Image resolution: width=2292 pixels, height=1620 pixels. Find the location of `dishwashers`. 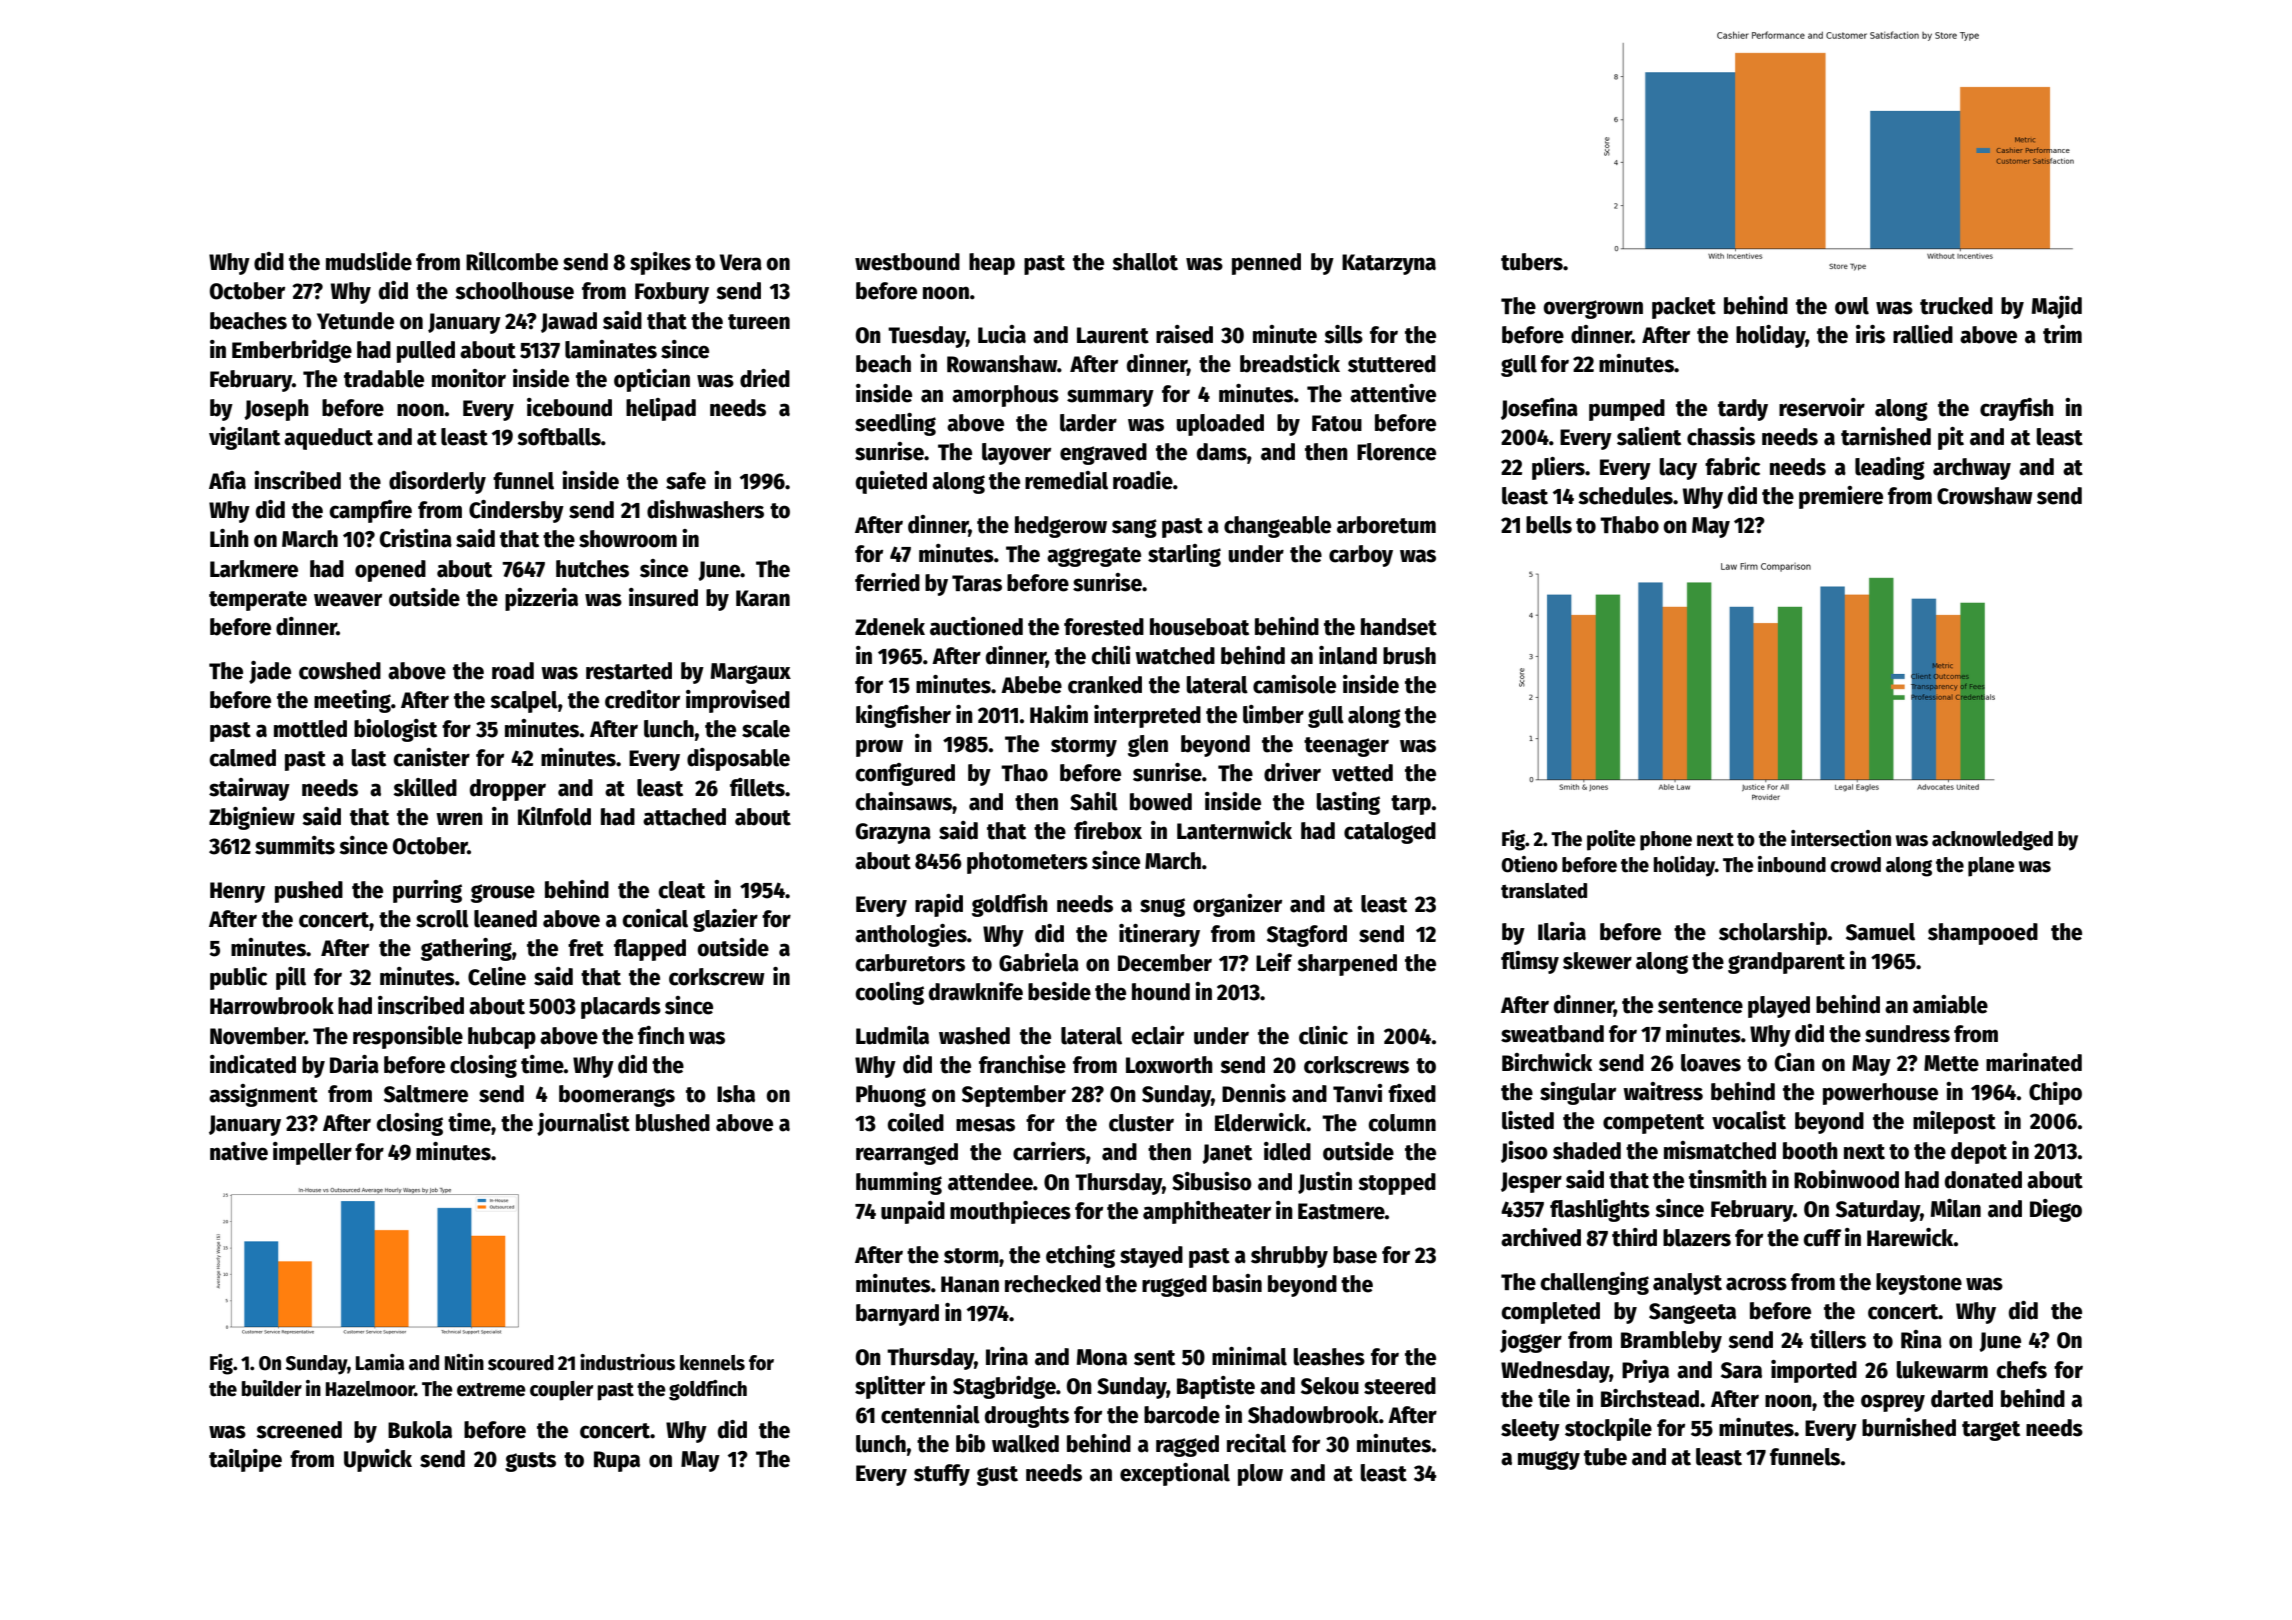

dishwashers is located at coordinates (705, 509).
